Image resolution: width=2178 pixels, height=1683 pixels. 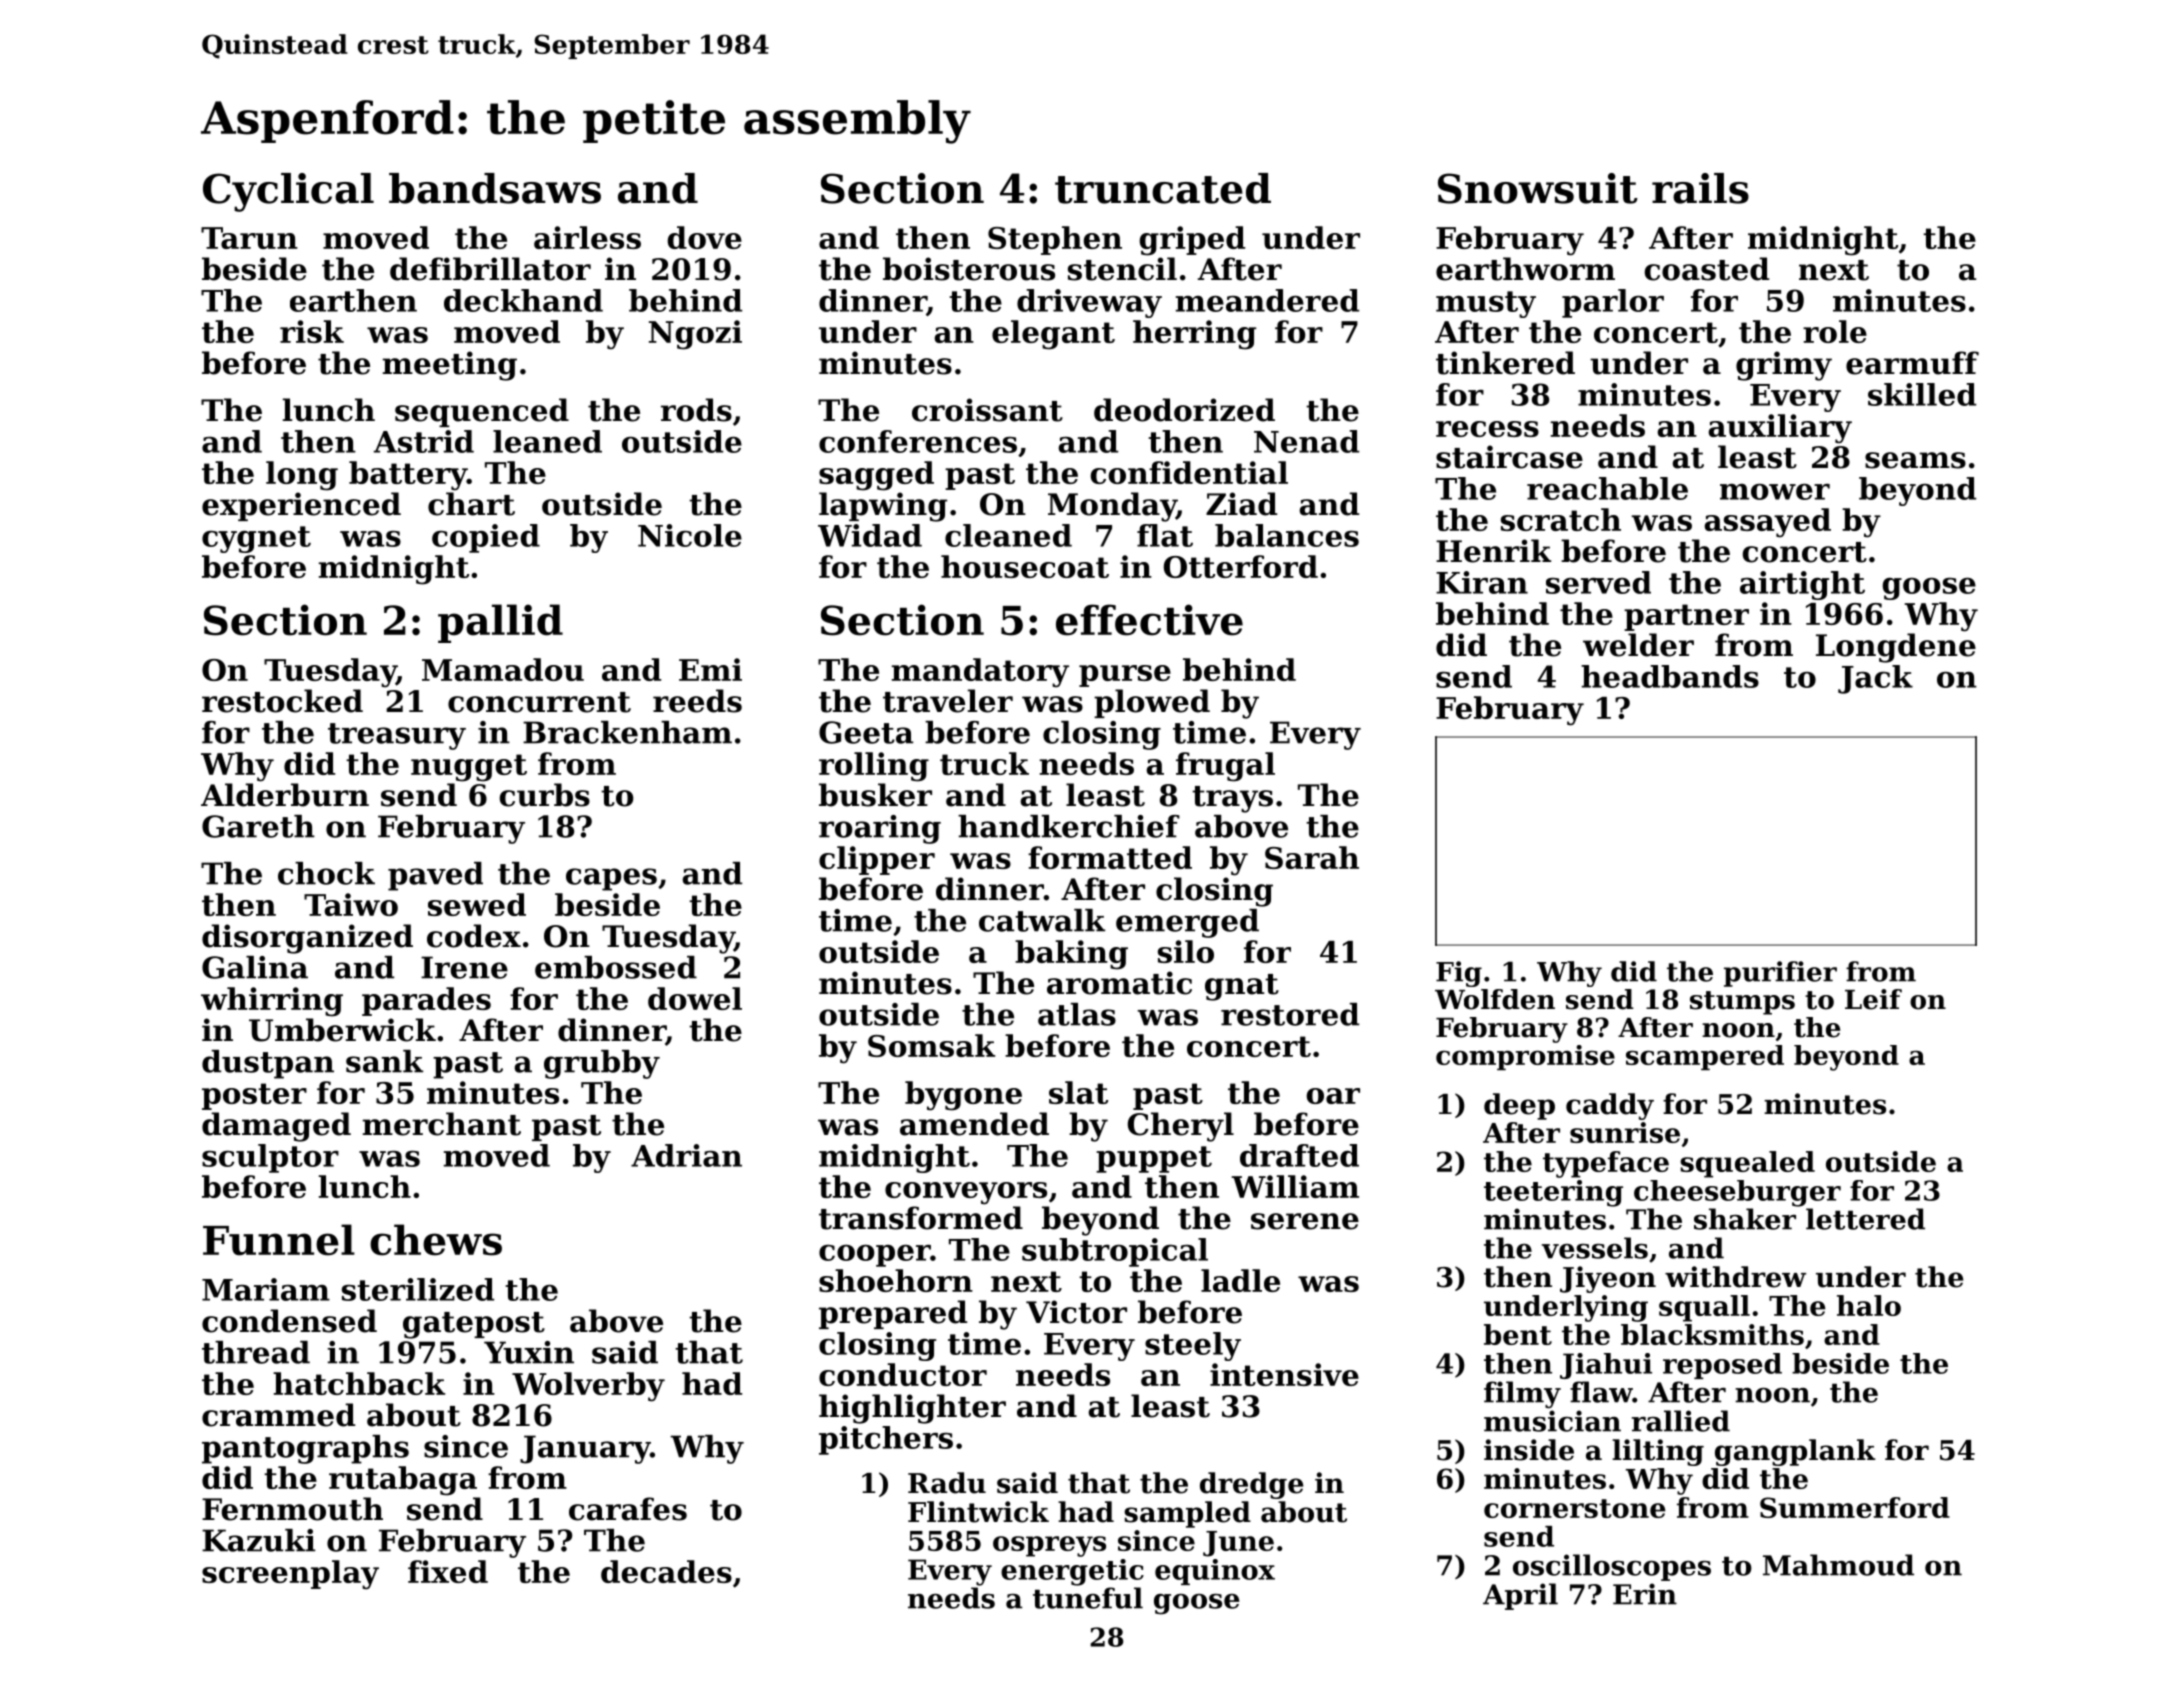 What do you see at coordinates (471, 504) in the page?
I see `chart` at bounding box center [471, 504].
